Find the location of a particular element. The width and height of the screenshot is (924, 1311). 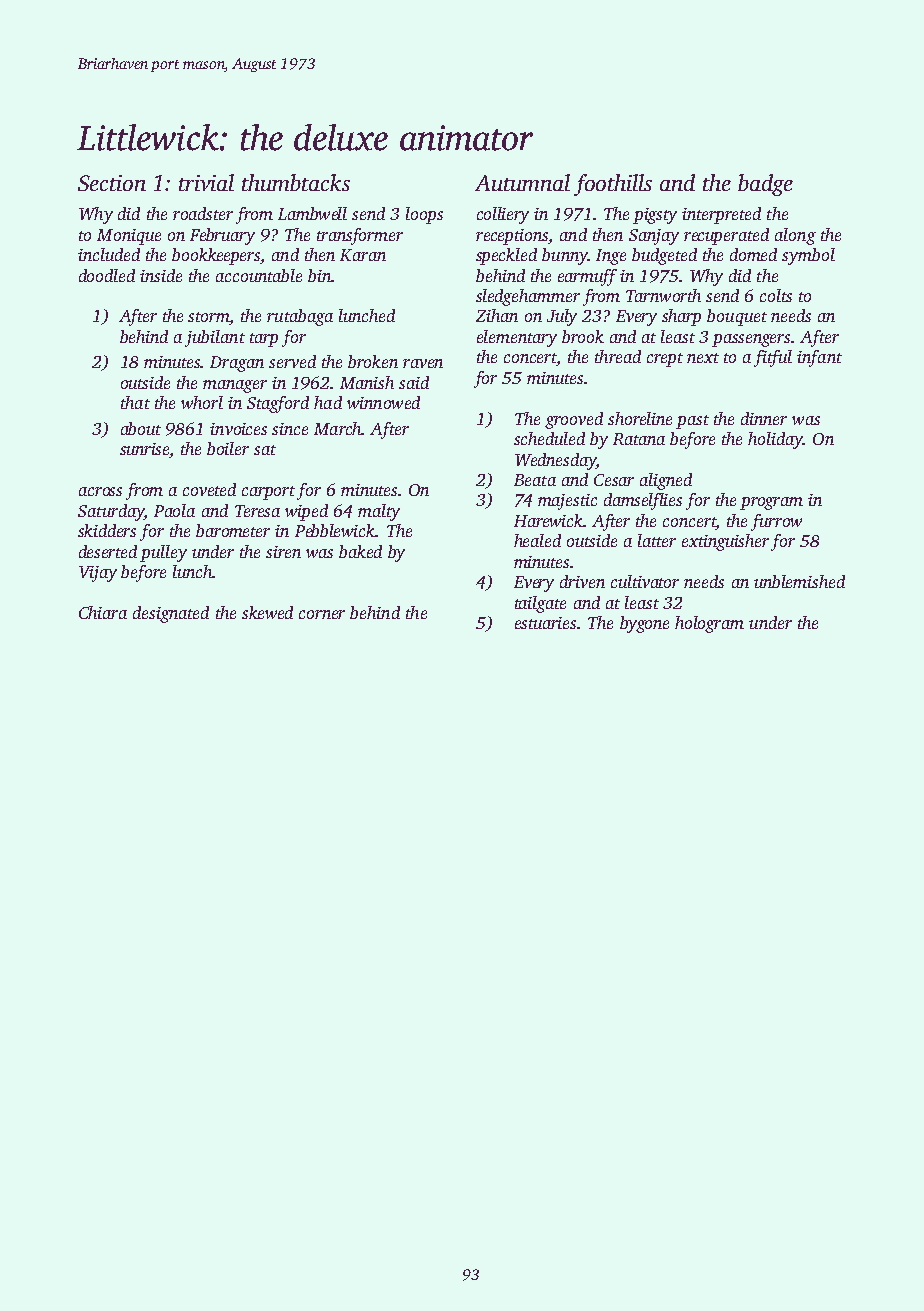

Tarnworth is located at coordinates (663, 295).
